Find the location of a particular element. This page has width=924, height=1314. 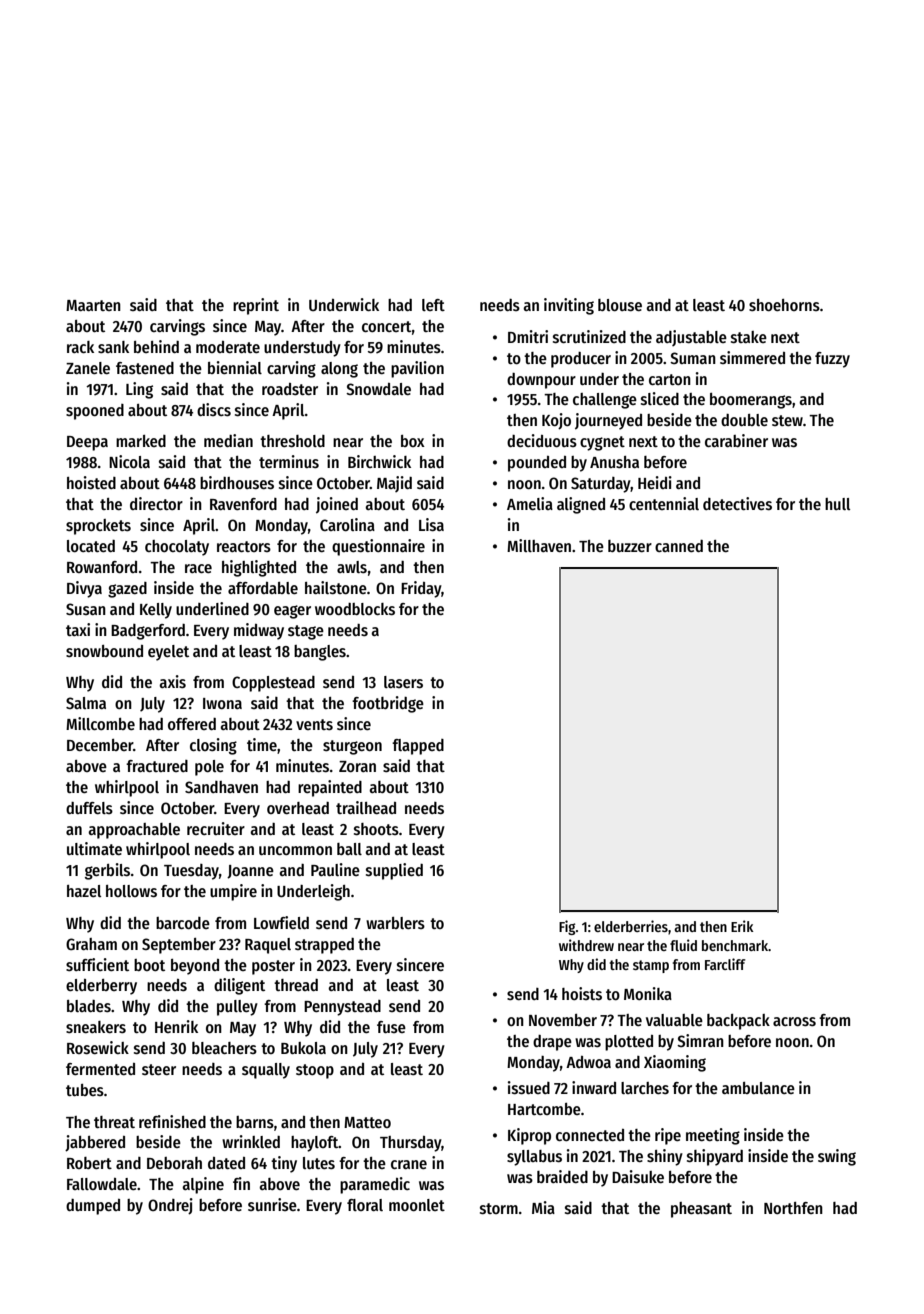

Maarten is located at coordinates (93, 305).
